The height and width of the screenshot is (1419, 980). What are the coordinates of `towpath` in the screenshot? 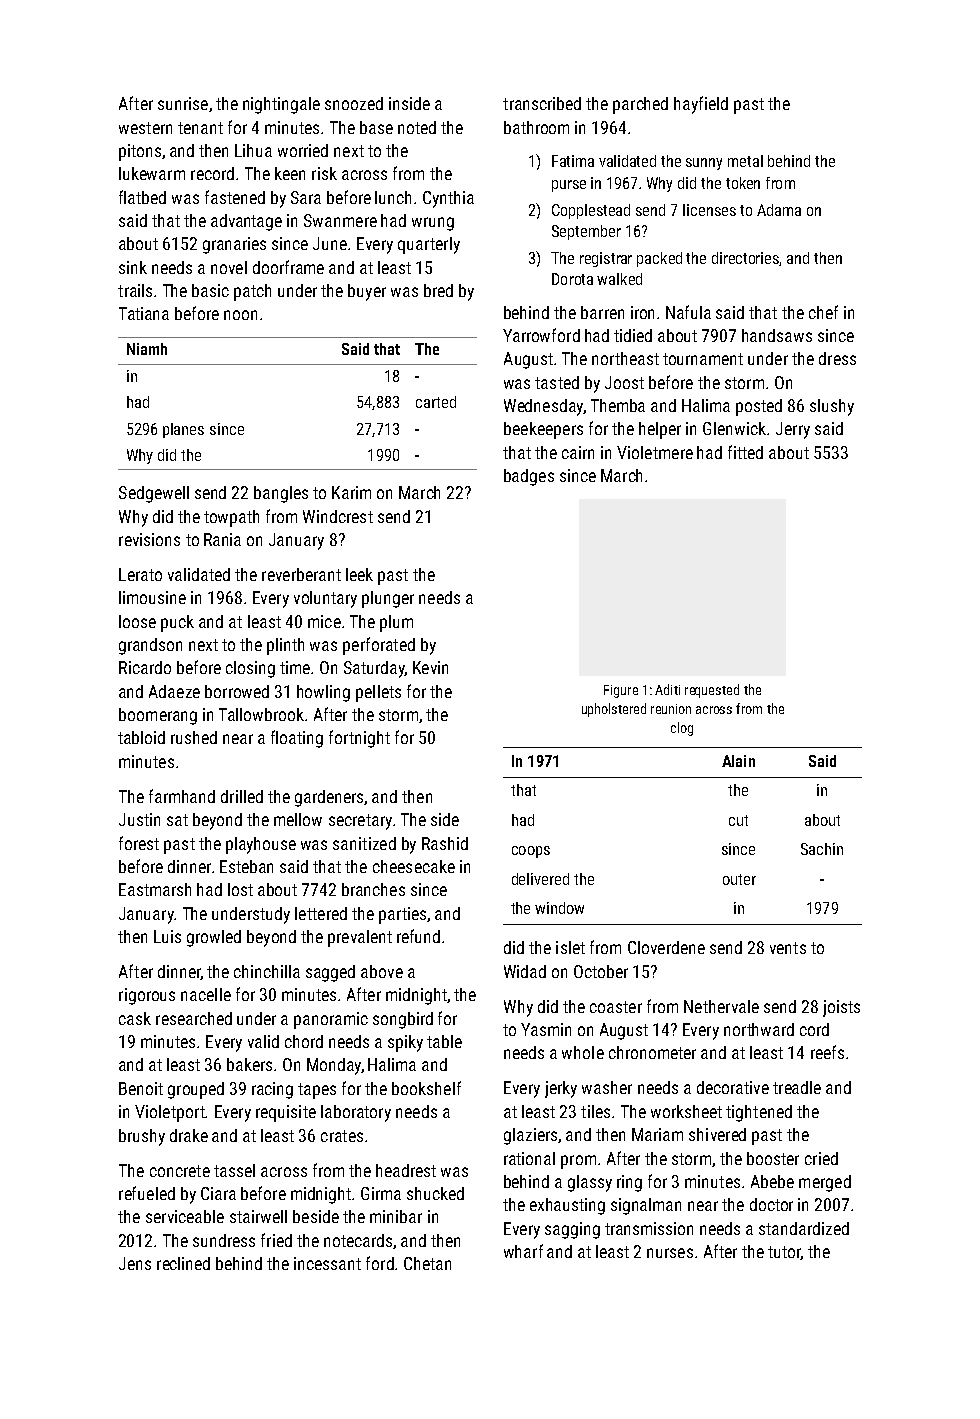 It's located at (231, 518).
